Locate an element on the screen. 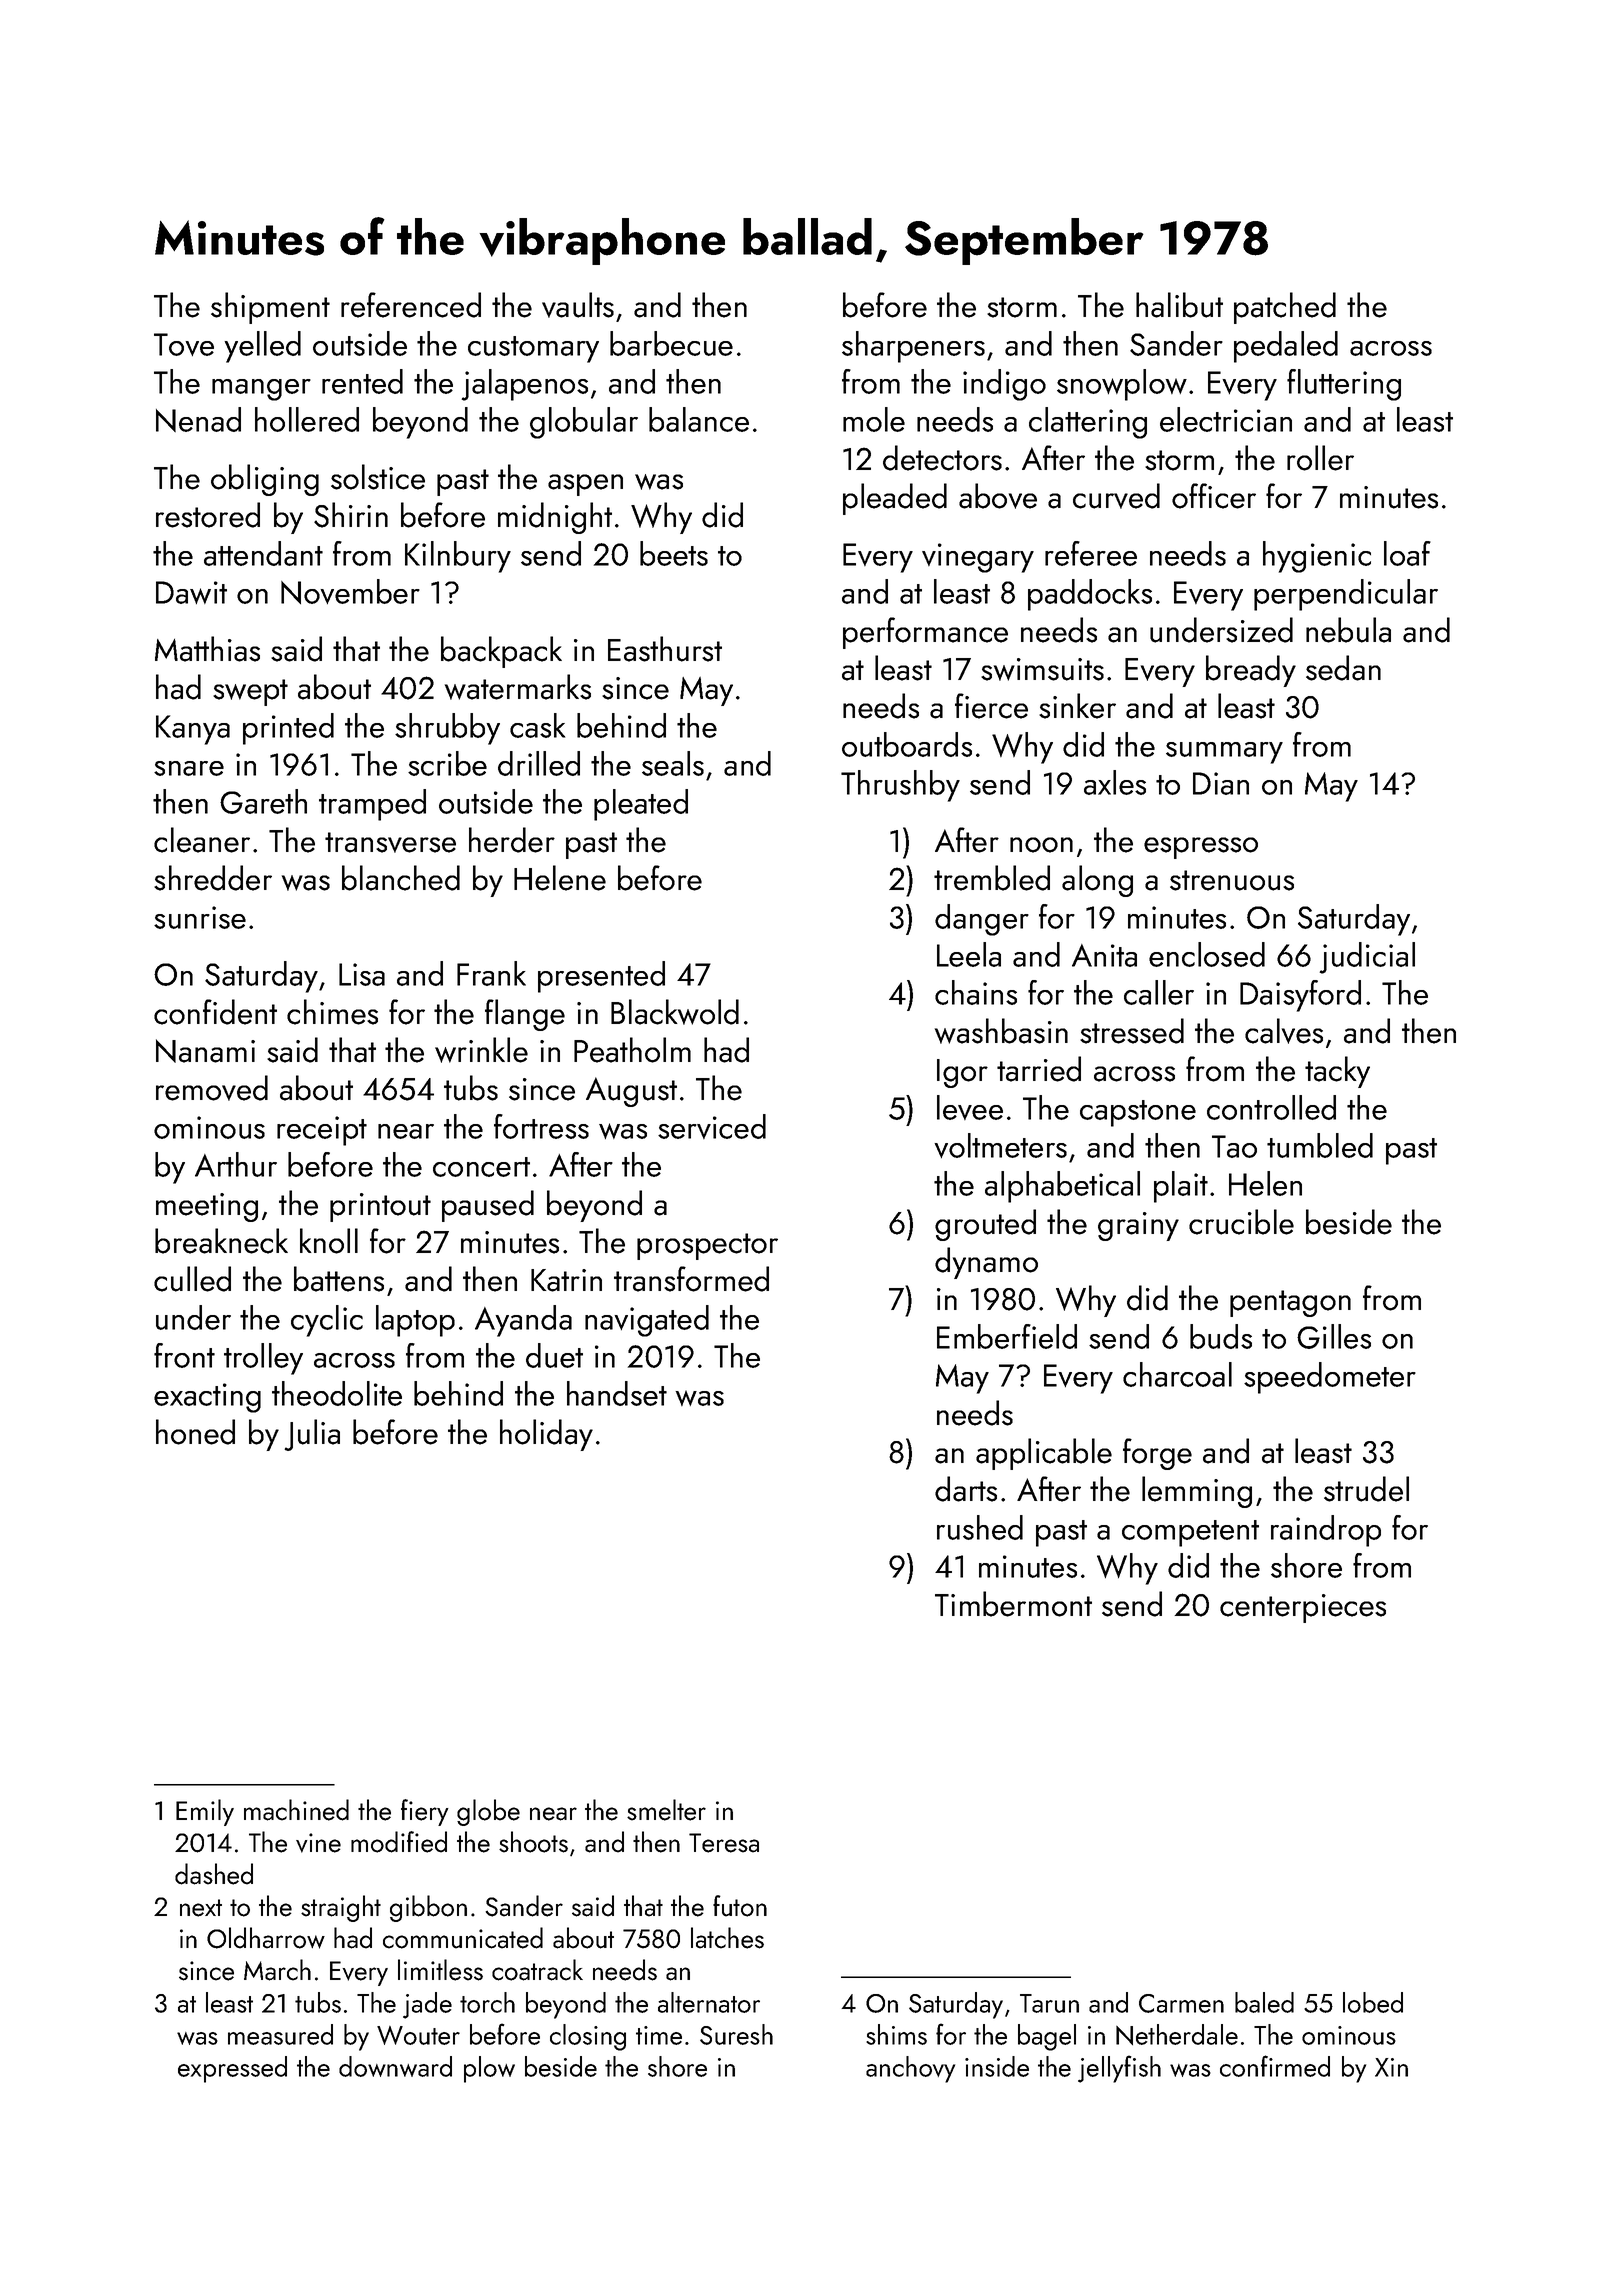 The width and height of the screenshot is (1620, 2292). barbecue is located at coordinates (671, 343).
